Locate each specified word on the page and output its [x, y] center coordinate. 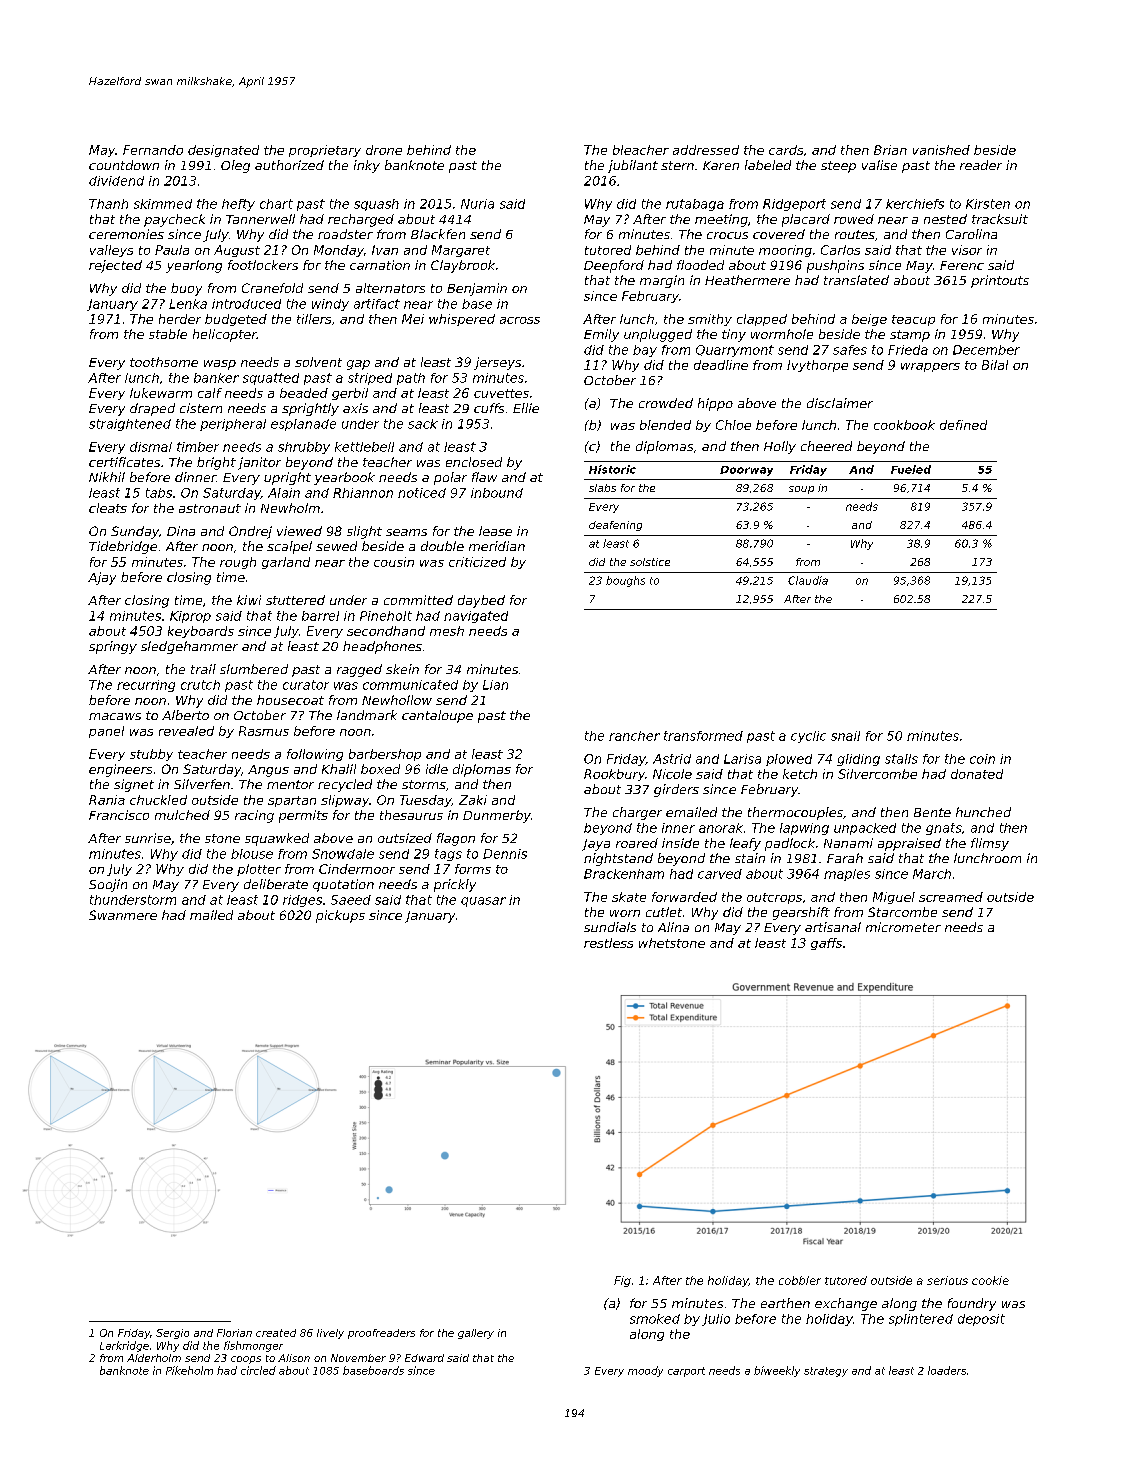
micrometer [903, 927]
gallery [476, 1334]
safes [850, 350]
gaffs [826, 944]
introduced [246, 304]
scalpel [289, 547]
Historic [612, 469]
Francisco [119, 815]
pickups [340, 916]
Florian [234, 1333]
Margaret [461, 251]
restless [608, 943]
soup [801, 490]
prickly [455, 885]
